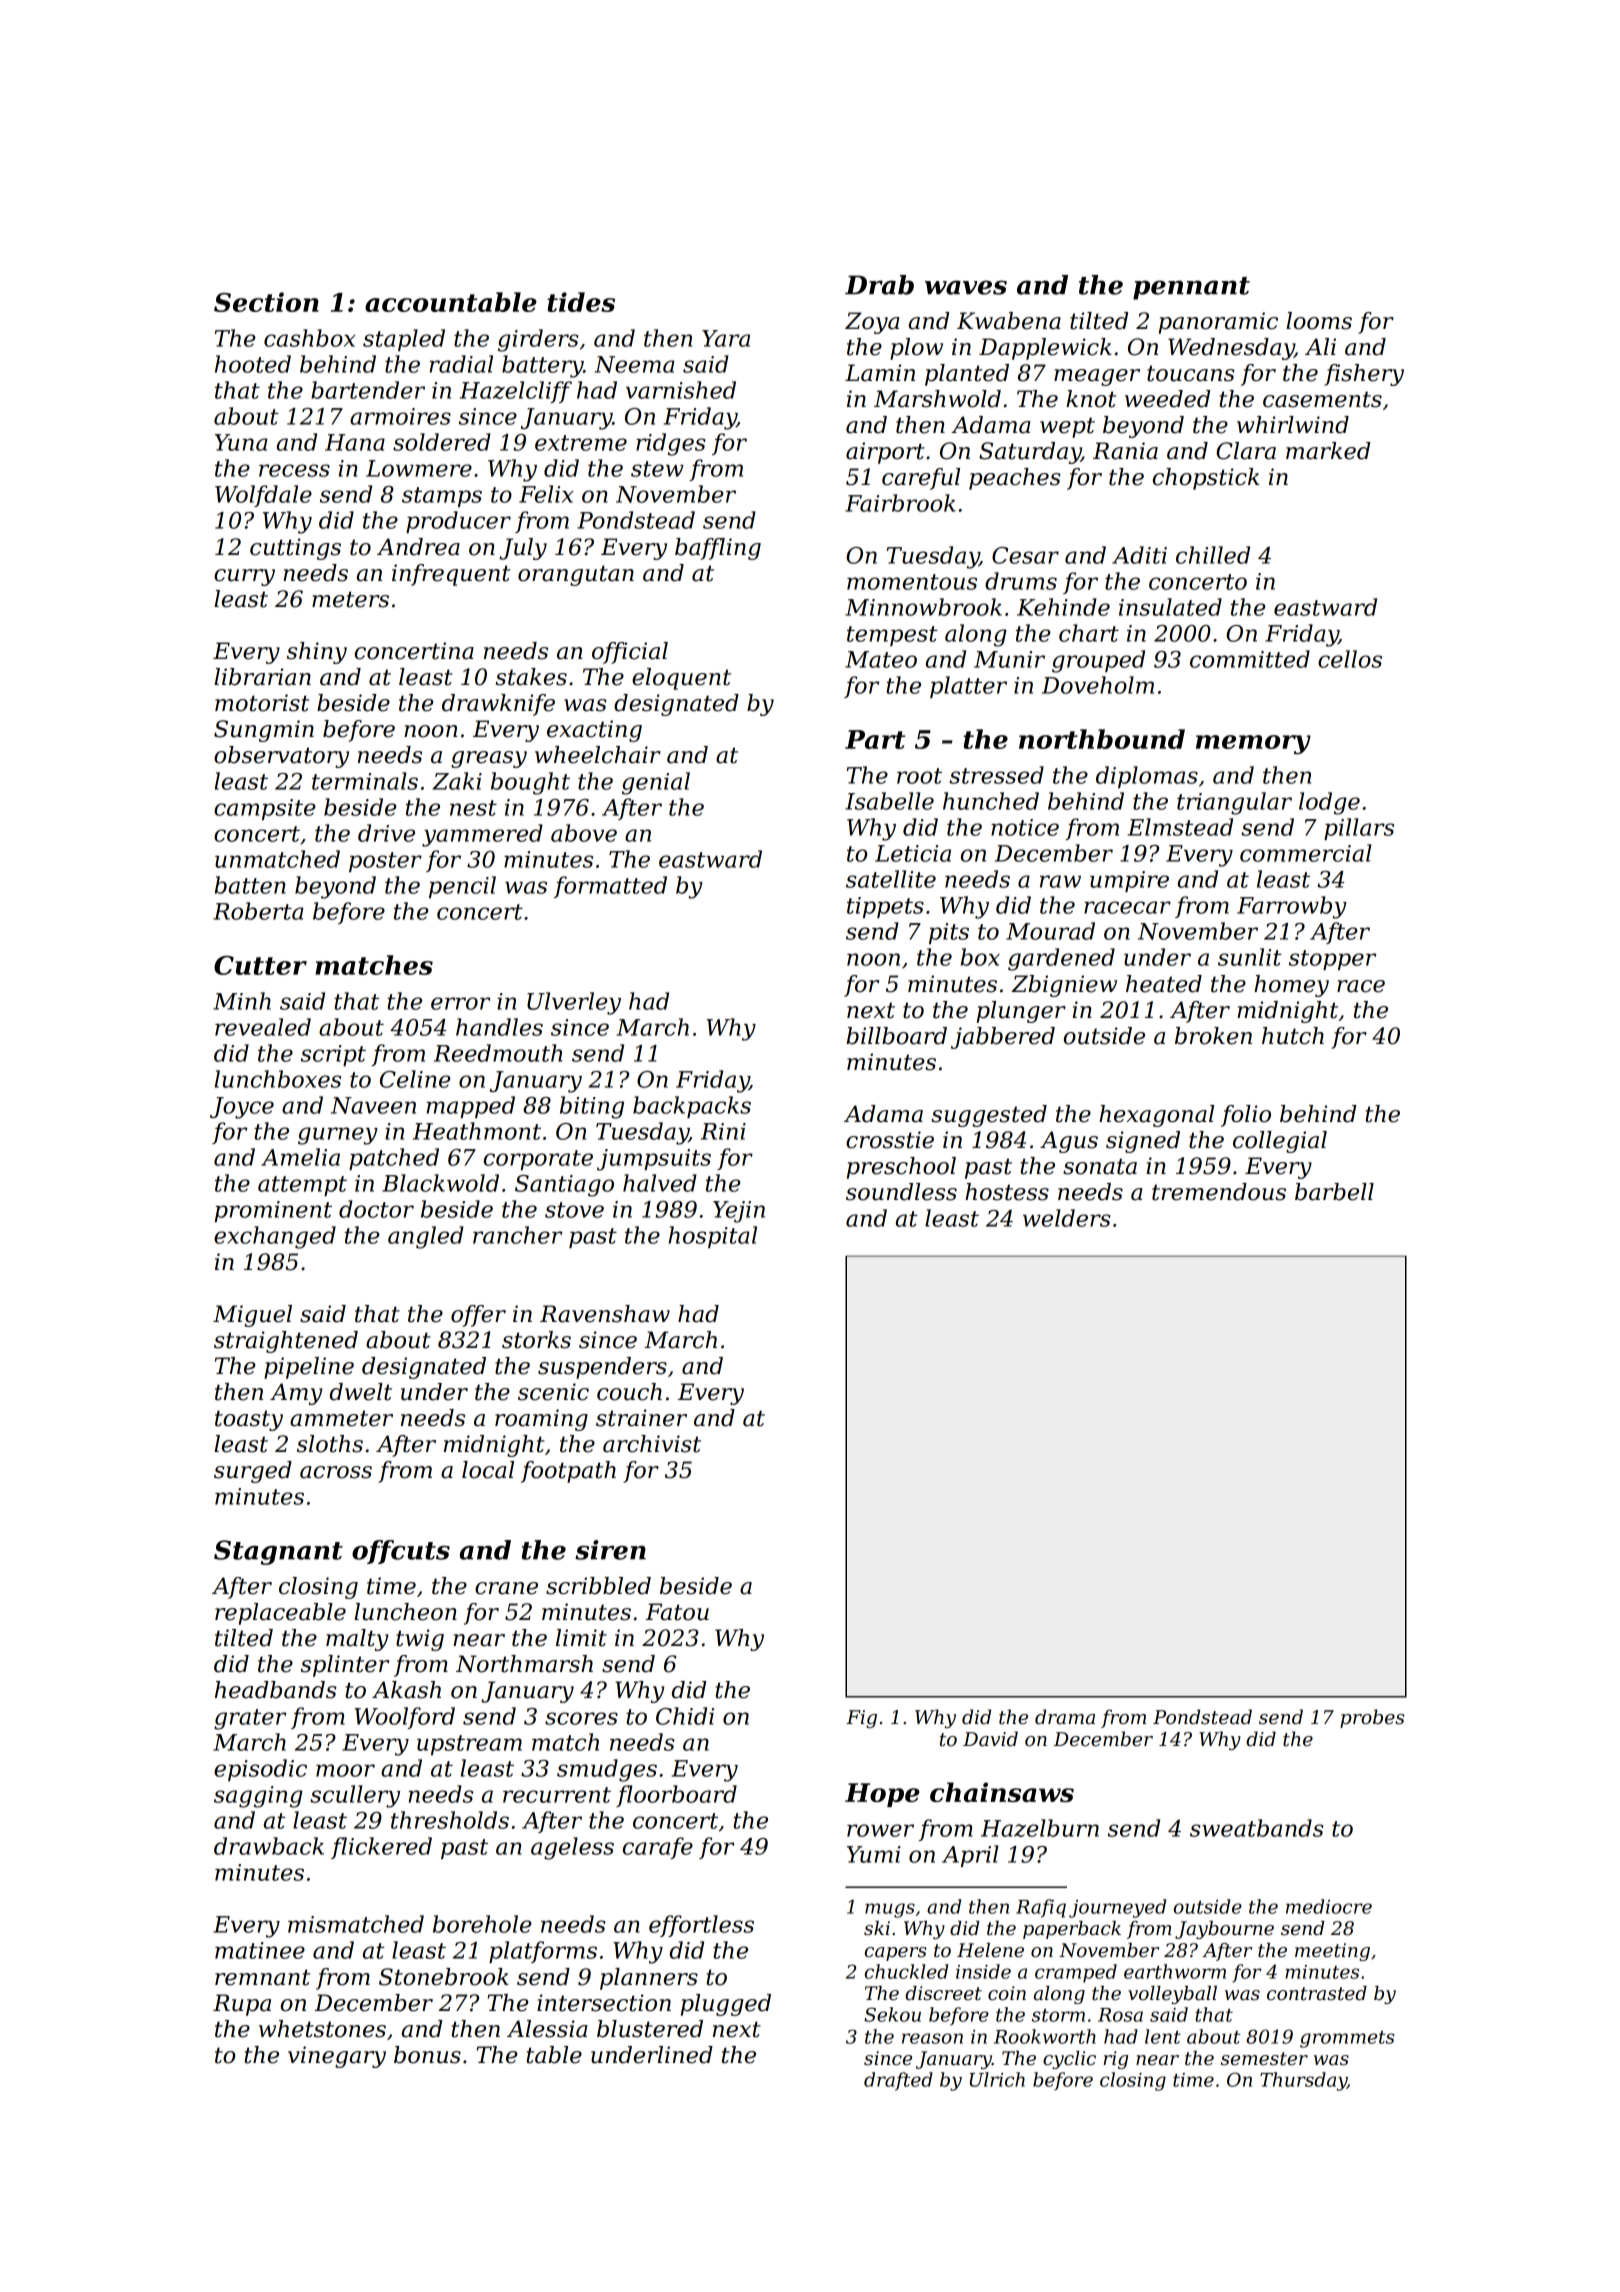 The height and width of the screenshot is (2292, 1620). I want to click on infrequent, so click(451, 575).
